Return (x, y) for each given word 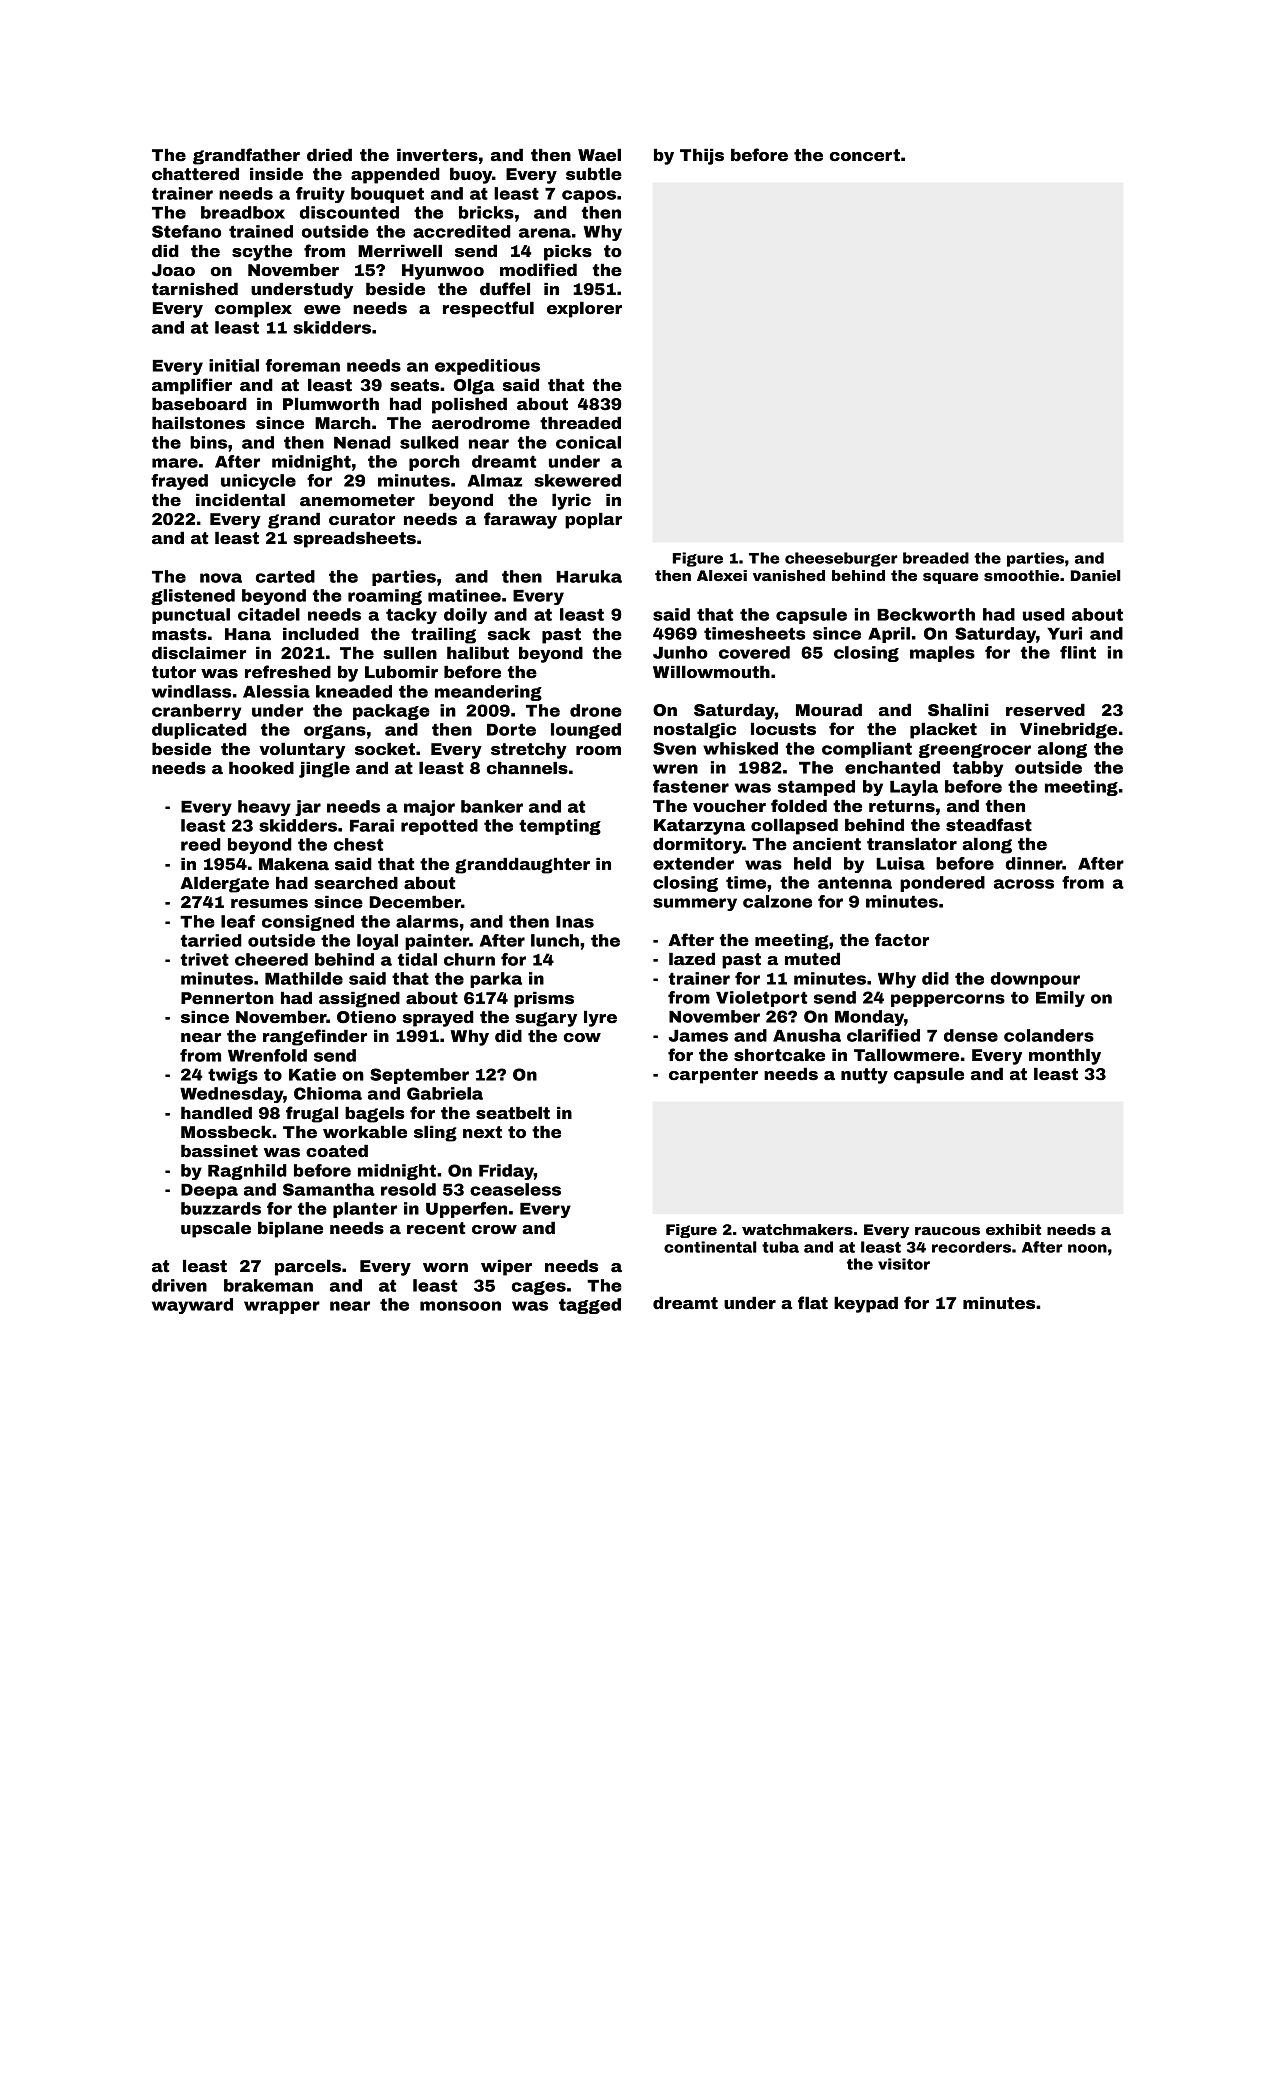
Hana (248, 634)
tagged (590, 1306)
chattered (195, 174)
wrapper (282, 1307)
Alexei (722, 575)
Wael (599, 155)
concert (865, 155)
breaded (936, 558)
